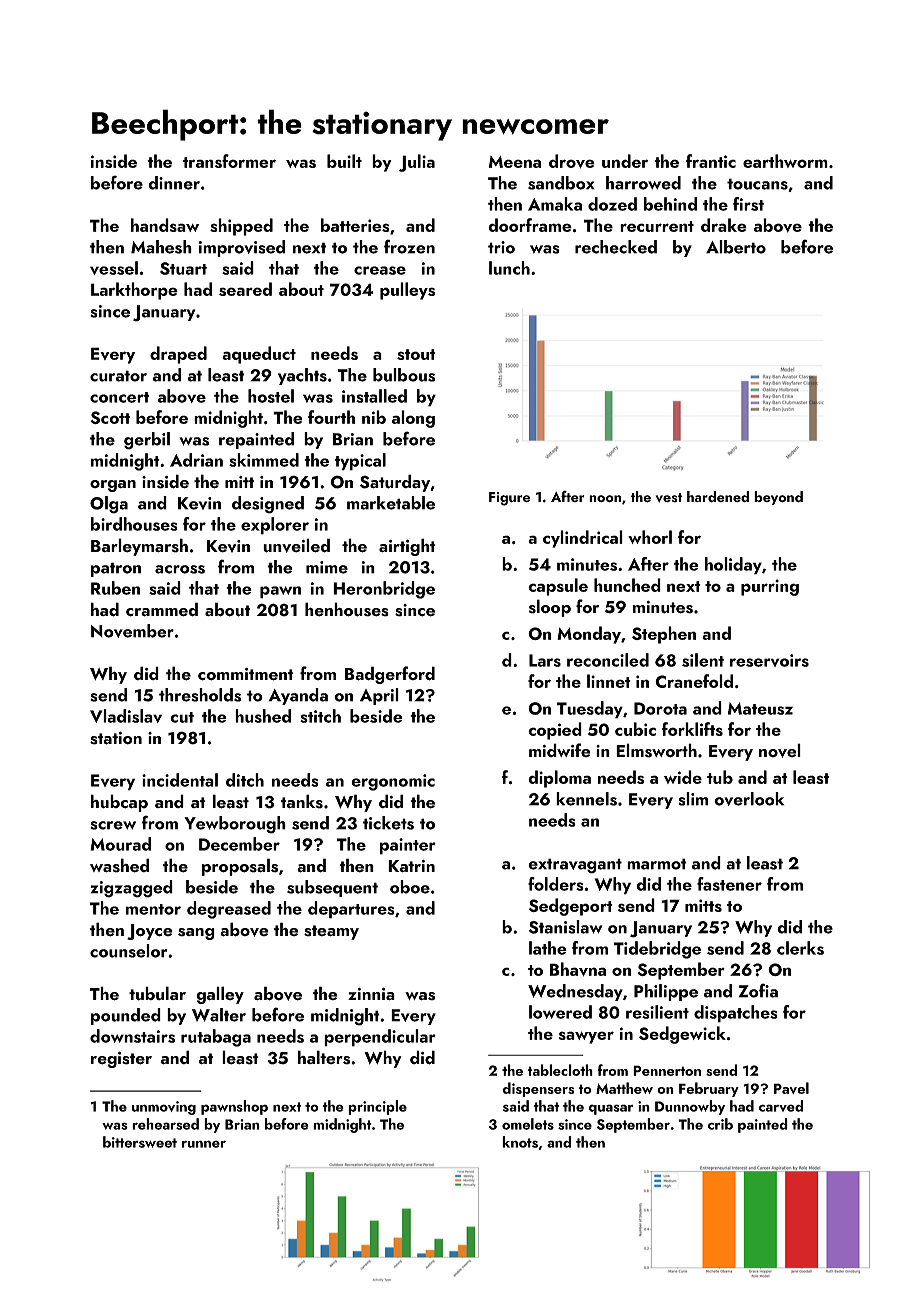 The height and width of the page is (1311, 924). What do you see at coordinates (711, 161) in the page?
I see `frantic` at bounding box center [711, 161].
